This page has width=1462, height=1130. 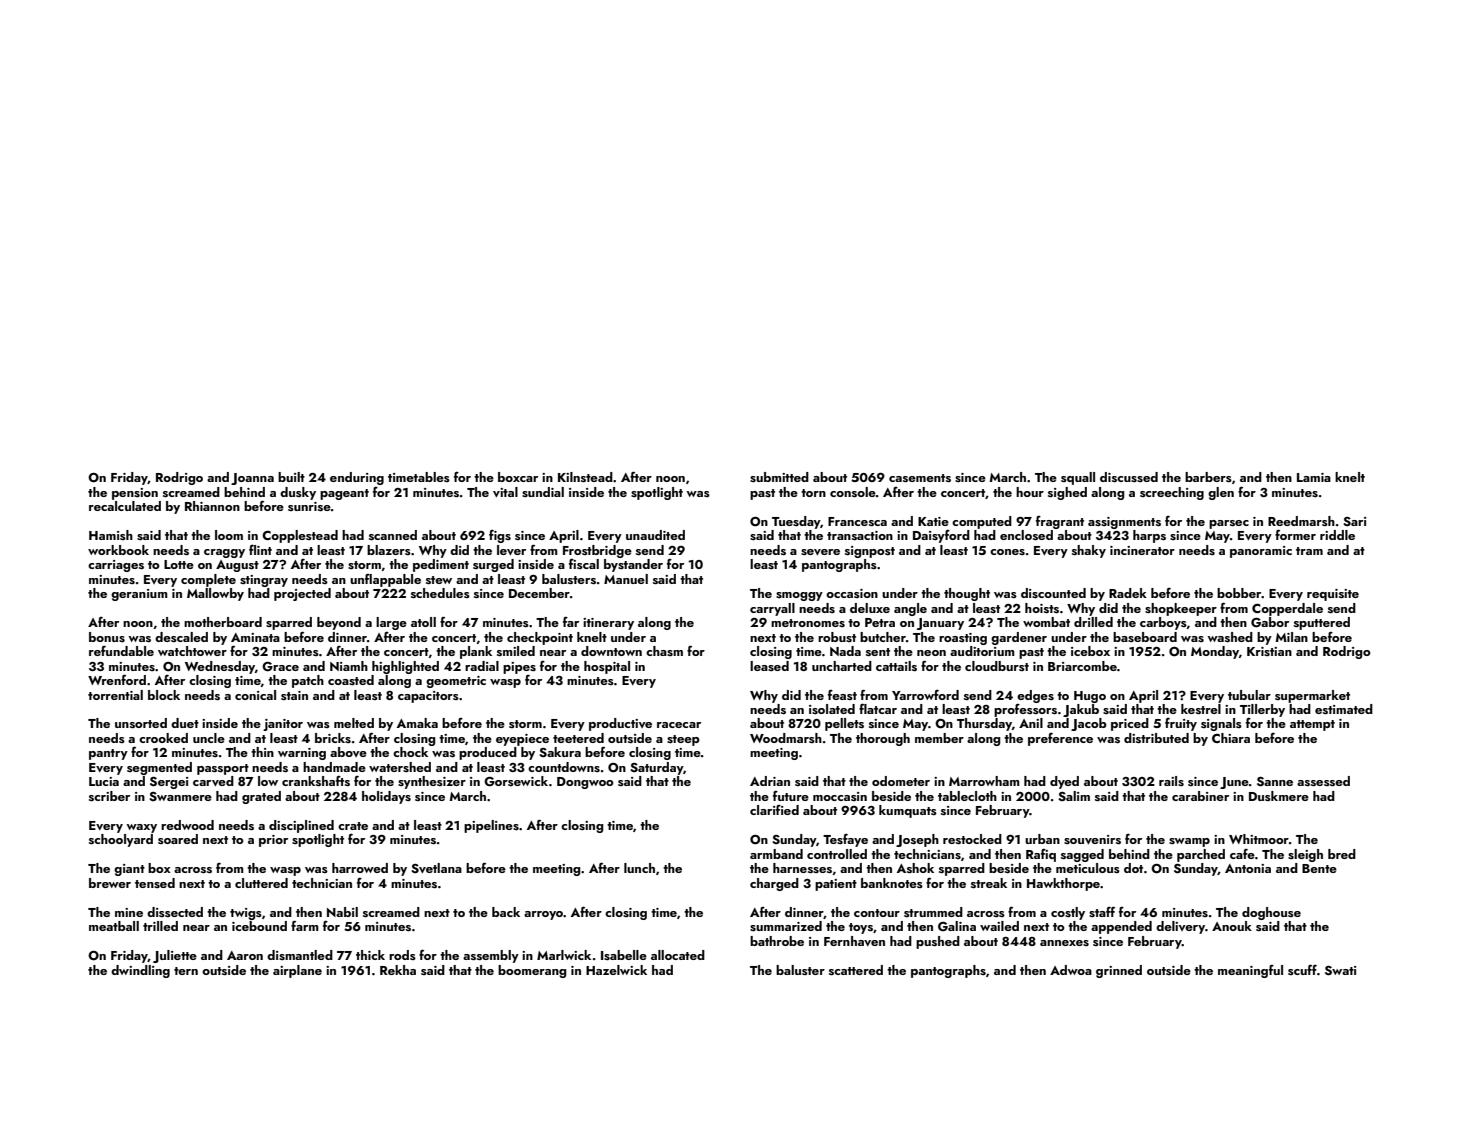 What do you see at coordinates (1229, 524) in the page?
I see `parsec` at bounding box center [1229, 524].
